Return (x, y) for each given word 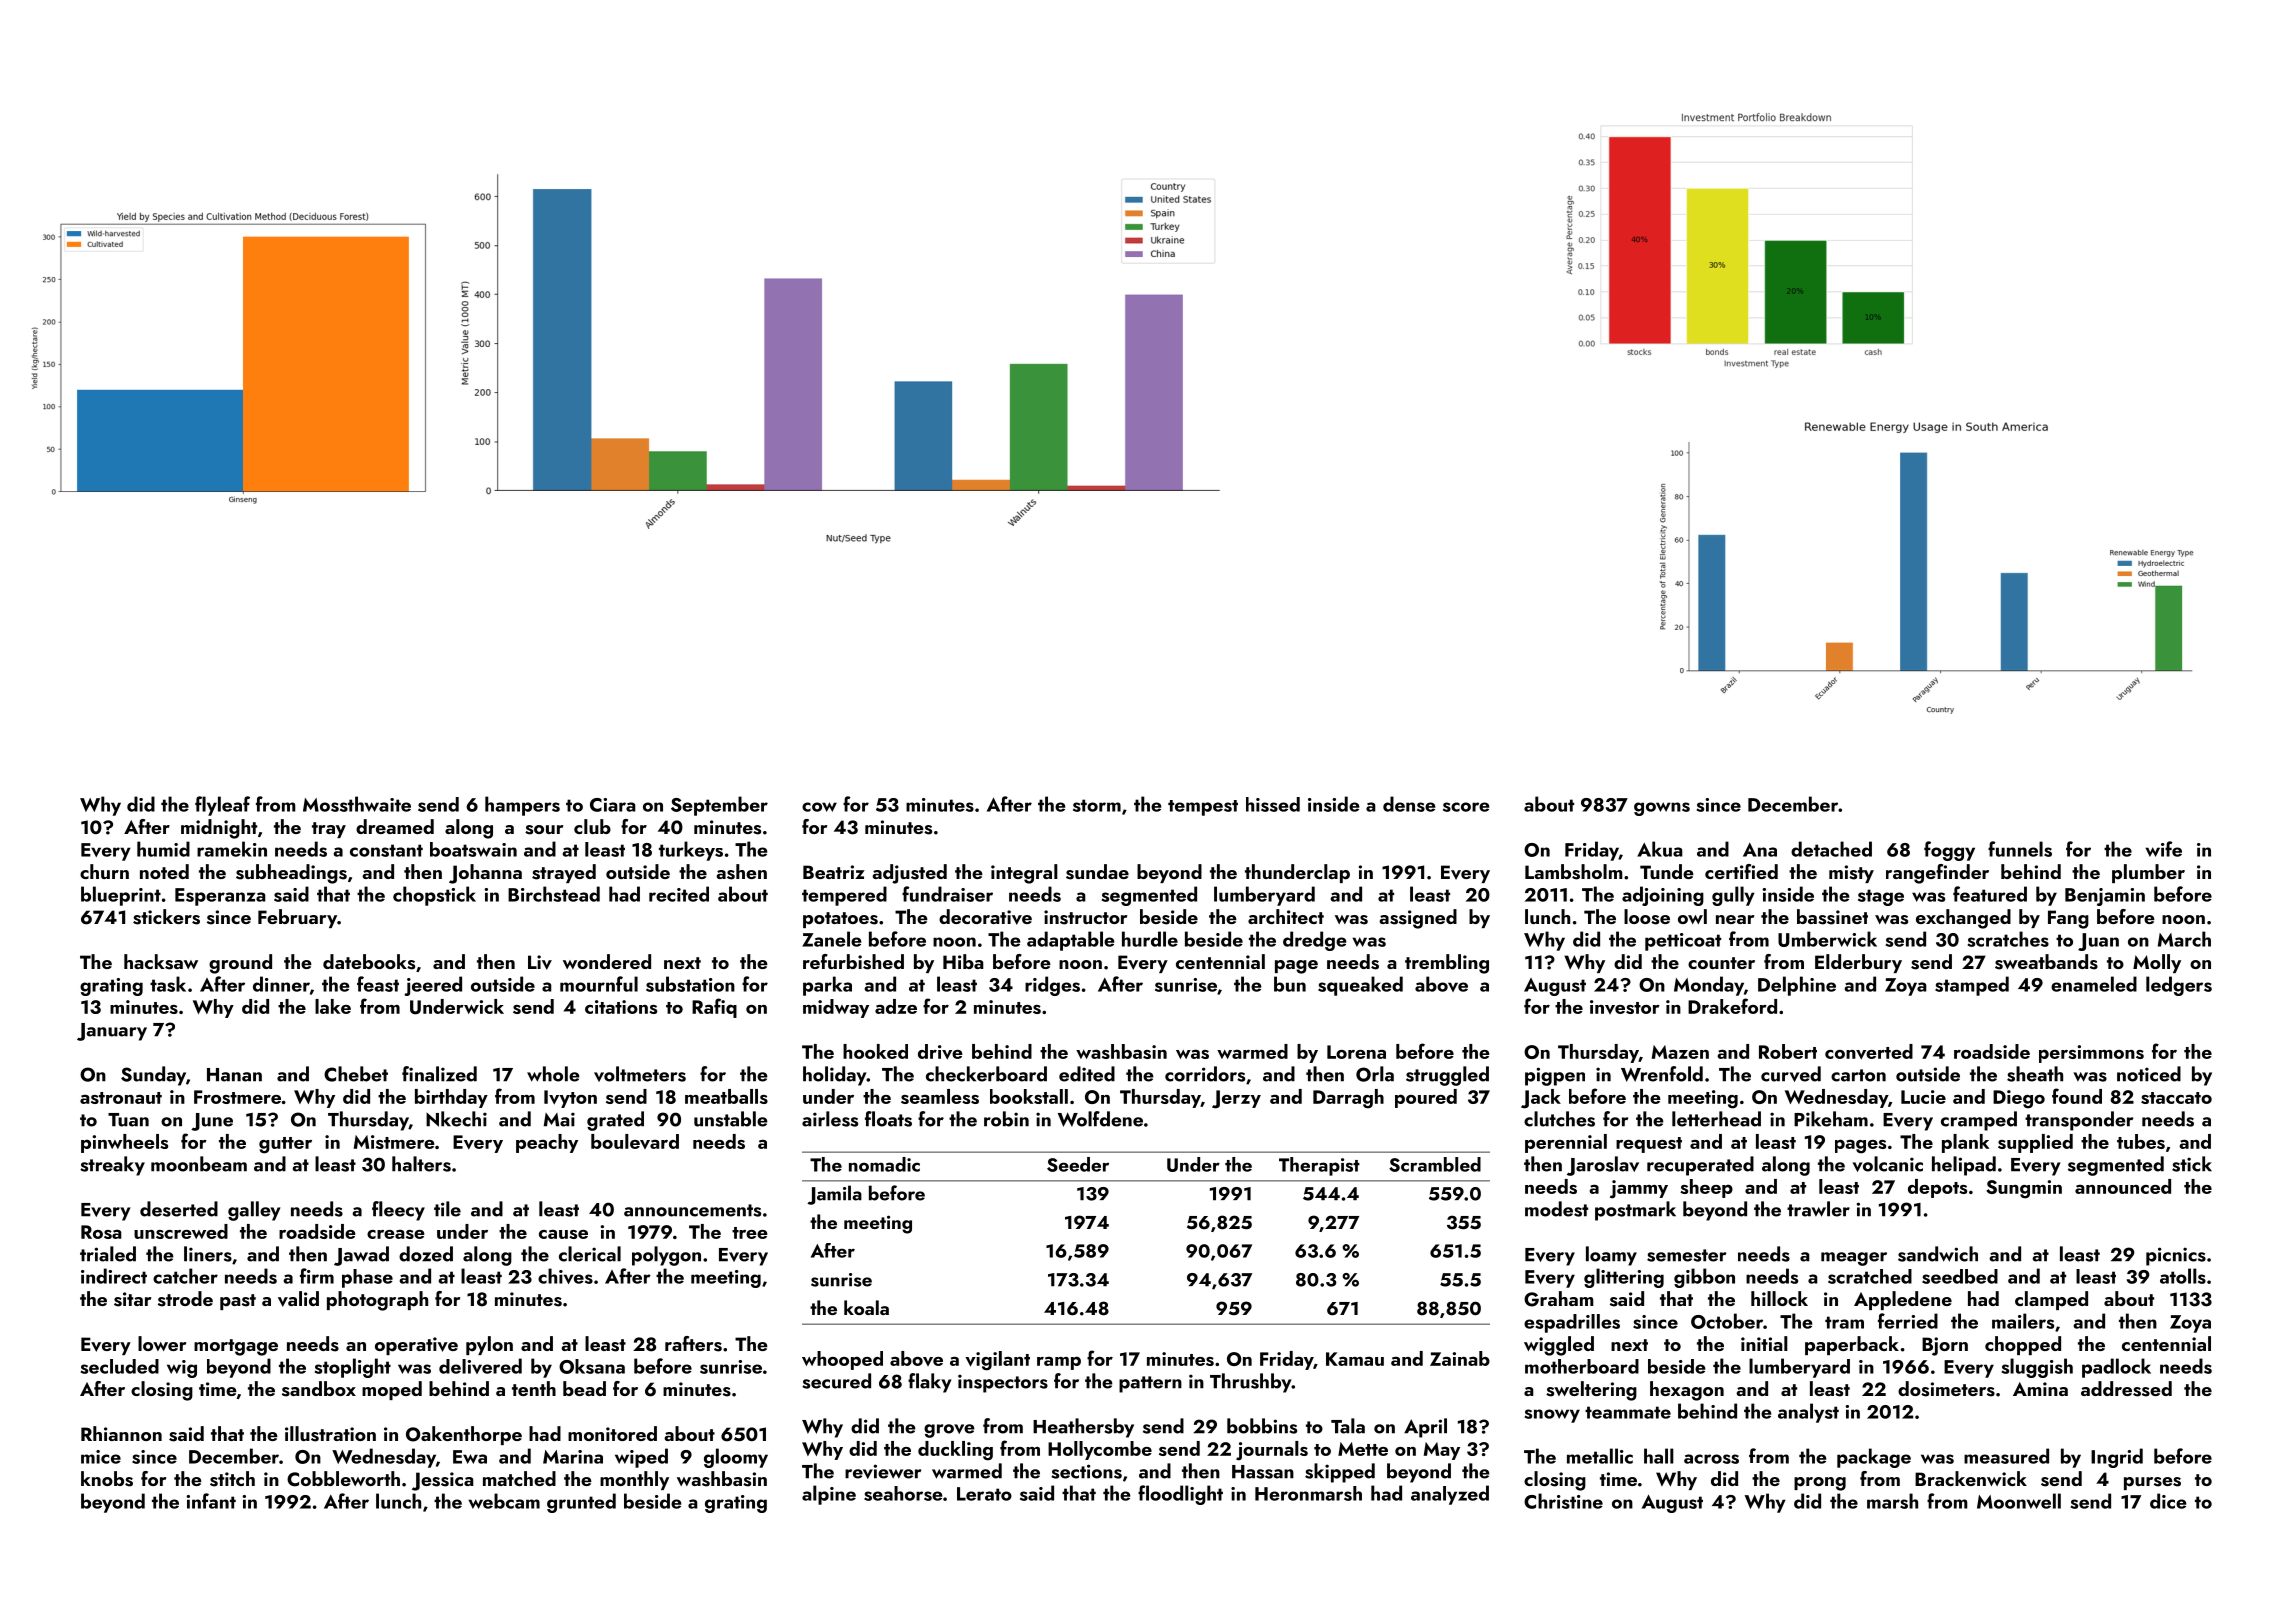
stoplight (353, 1368)
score (1466, 807)
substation (690, 984)
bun (1290, 984)
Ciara (613, 805)
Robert (1788, 1051)
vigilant (997, 1361)
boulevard (635, 1141)
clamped (2051, 1300)
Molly (2157, 963)
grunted (581, 1503)
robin (1006, 1119)
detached (1831, 849)
